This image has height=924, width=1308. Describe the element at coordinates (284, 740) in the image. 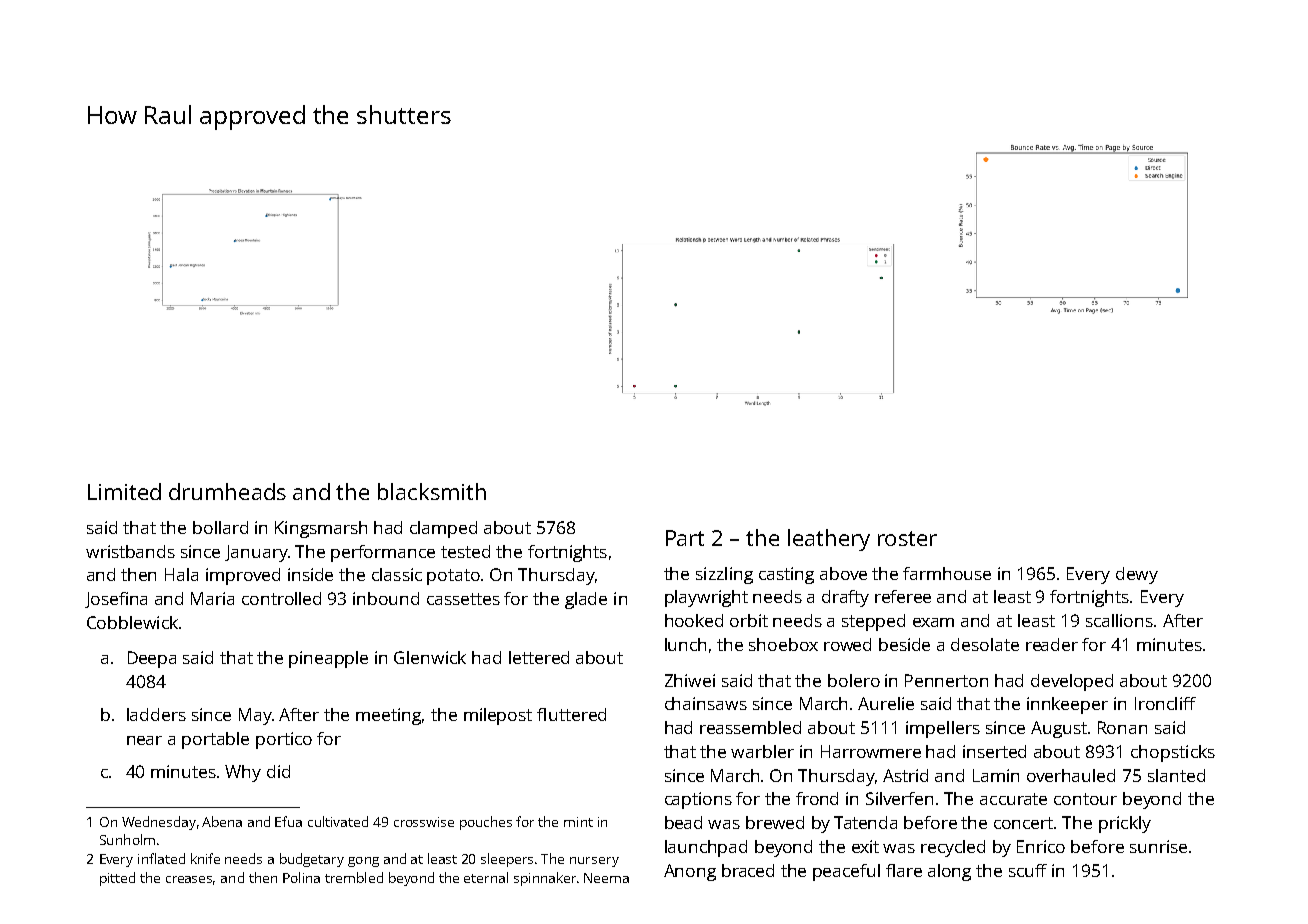

I see `portico` at that location.
